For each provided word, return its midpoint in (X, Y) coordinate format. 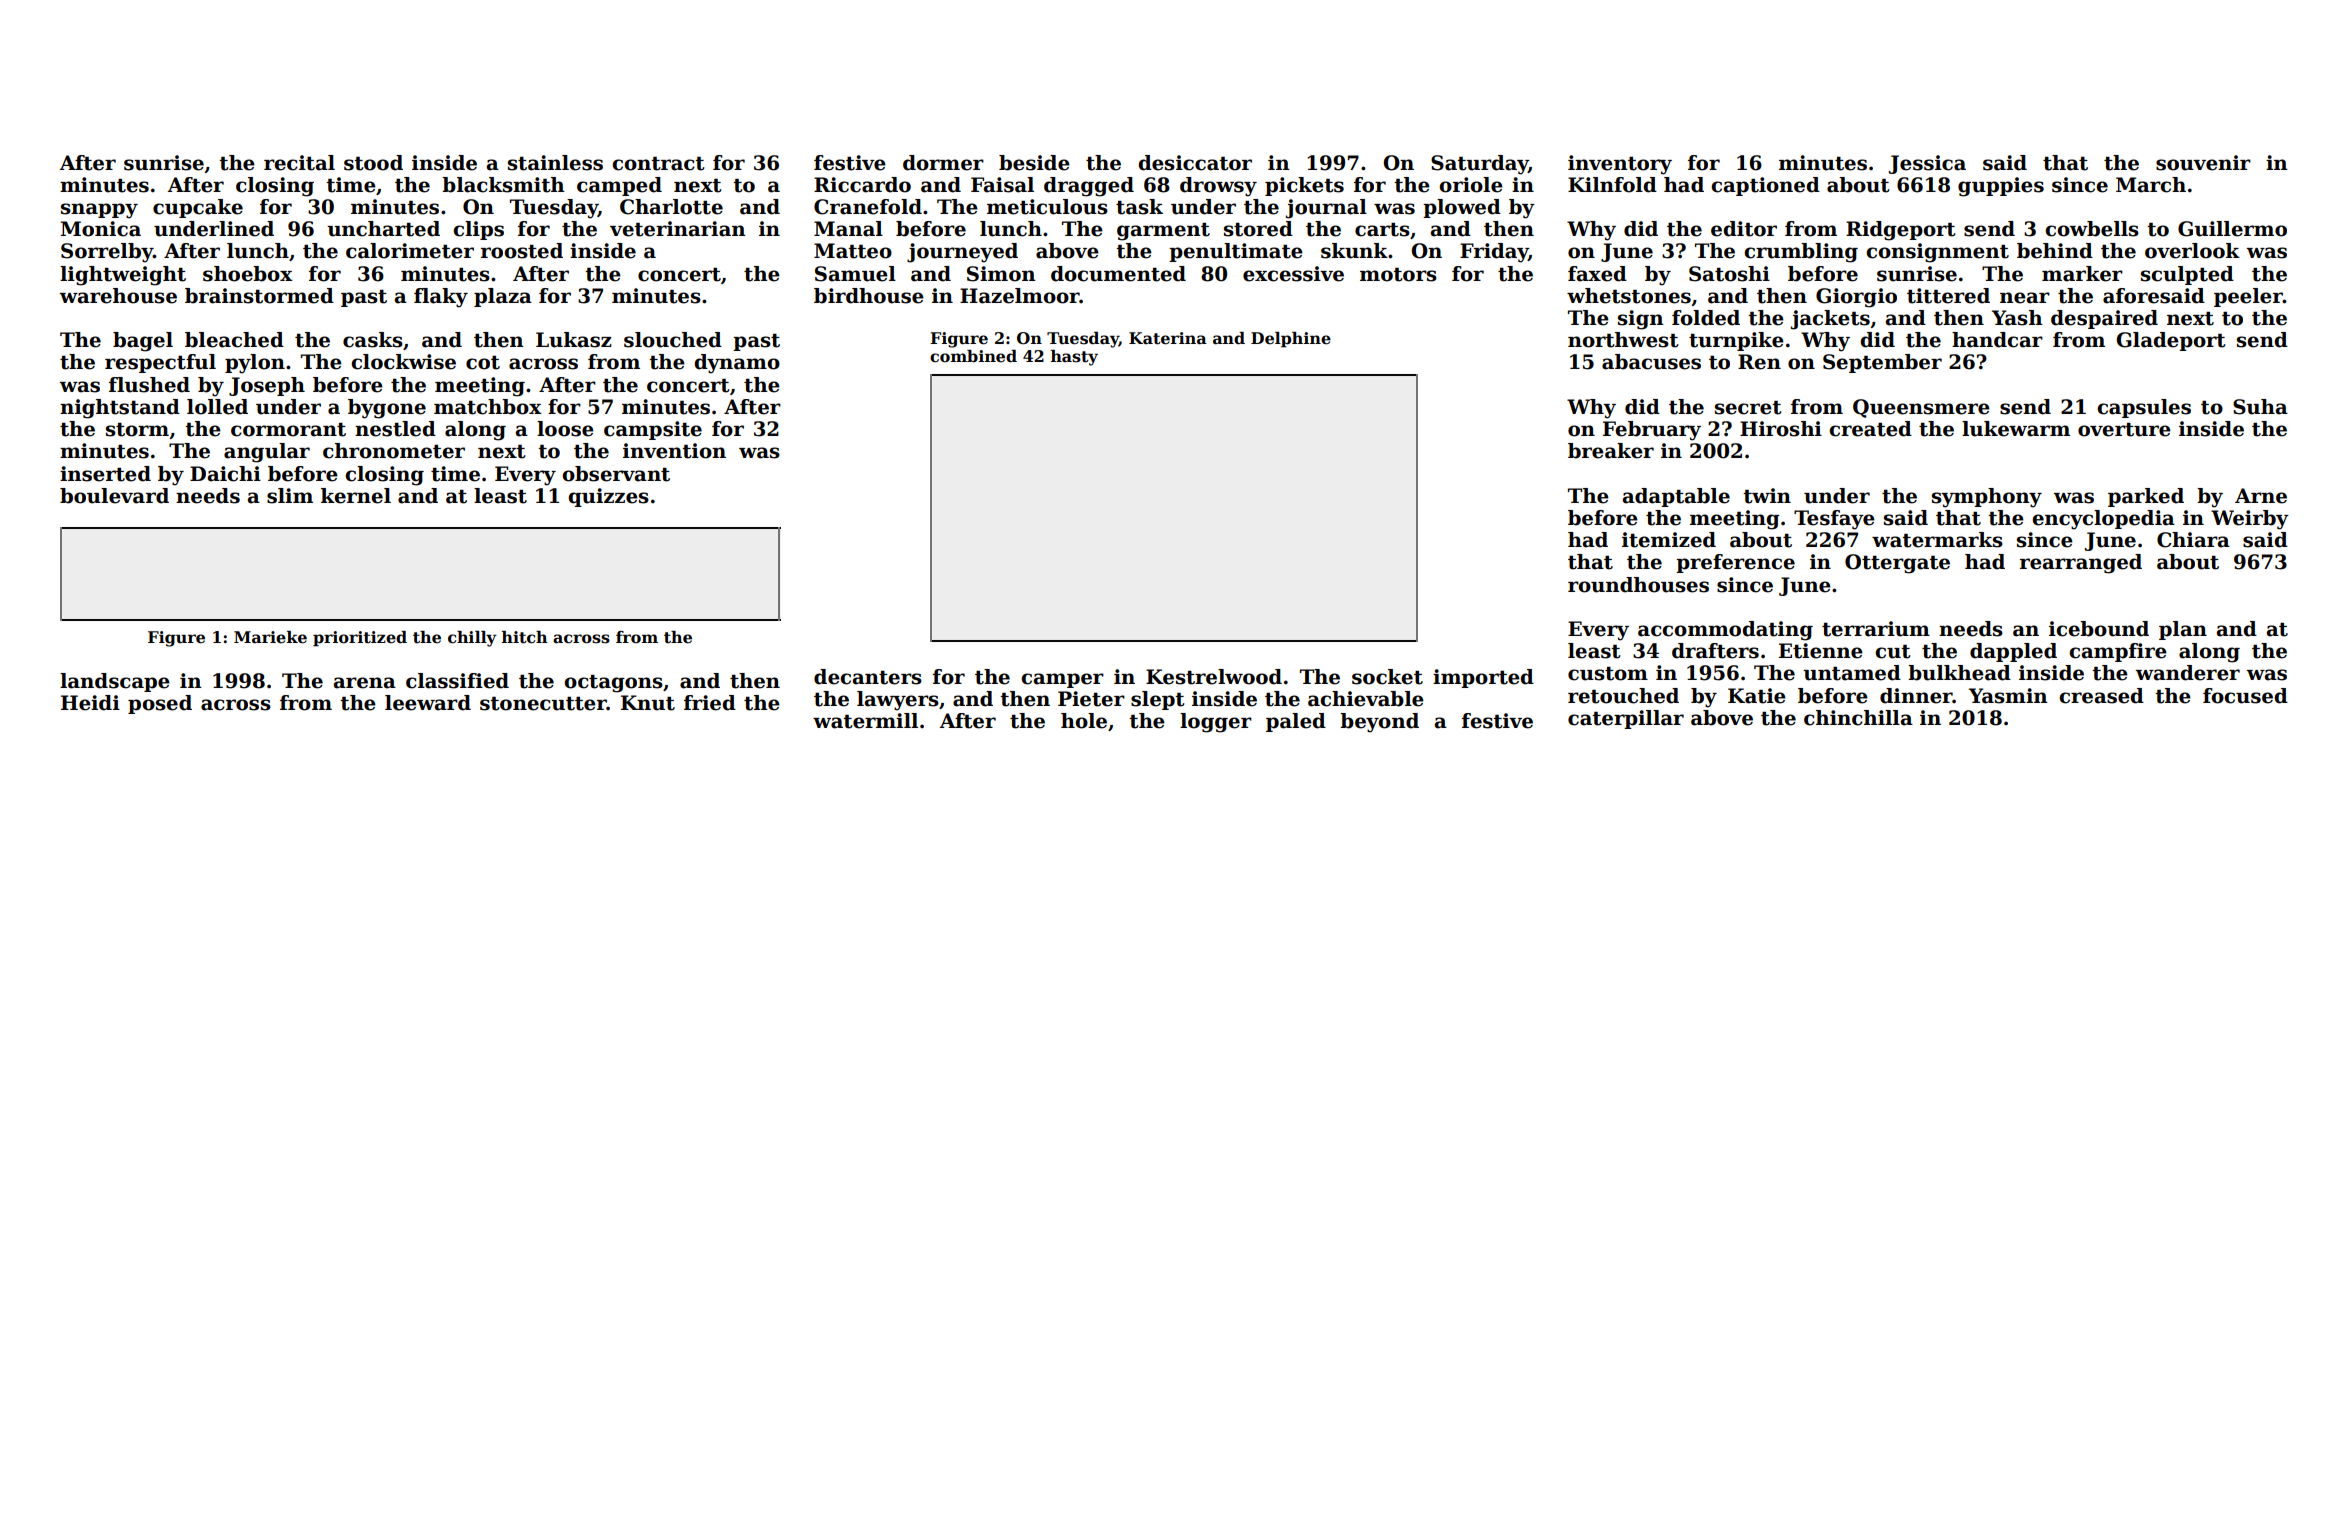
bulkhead (1959, 673)
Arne (2261, 496)
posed (160, 704)
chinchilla (1858, 718)
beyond (1379, 723)
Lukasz (574, 340)
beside (1034, 163)
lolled (217, 407)
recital (299, 163)
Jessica (1927, 164)
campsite (653, 430)
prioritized (360, 639)
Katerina (1168, 338)
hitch (525, 637)
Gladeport (2171, 341)
